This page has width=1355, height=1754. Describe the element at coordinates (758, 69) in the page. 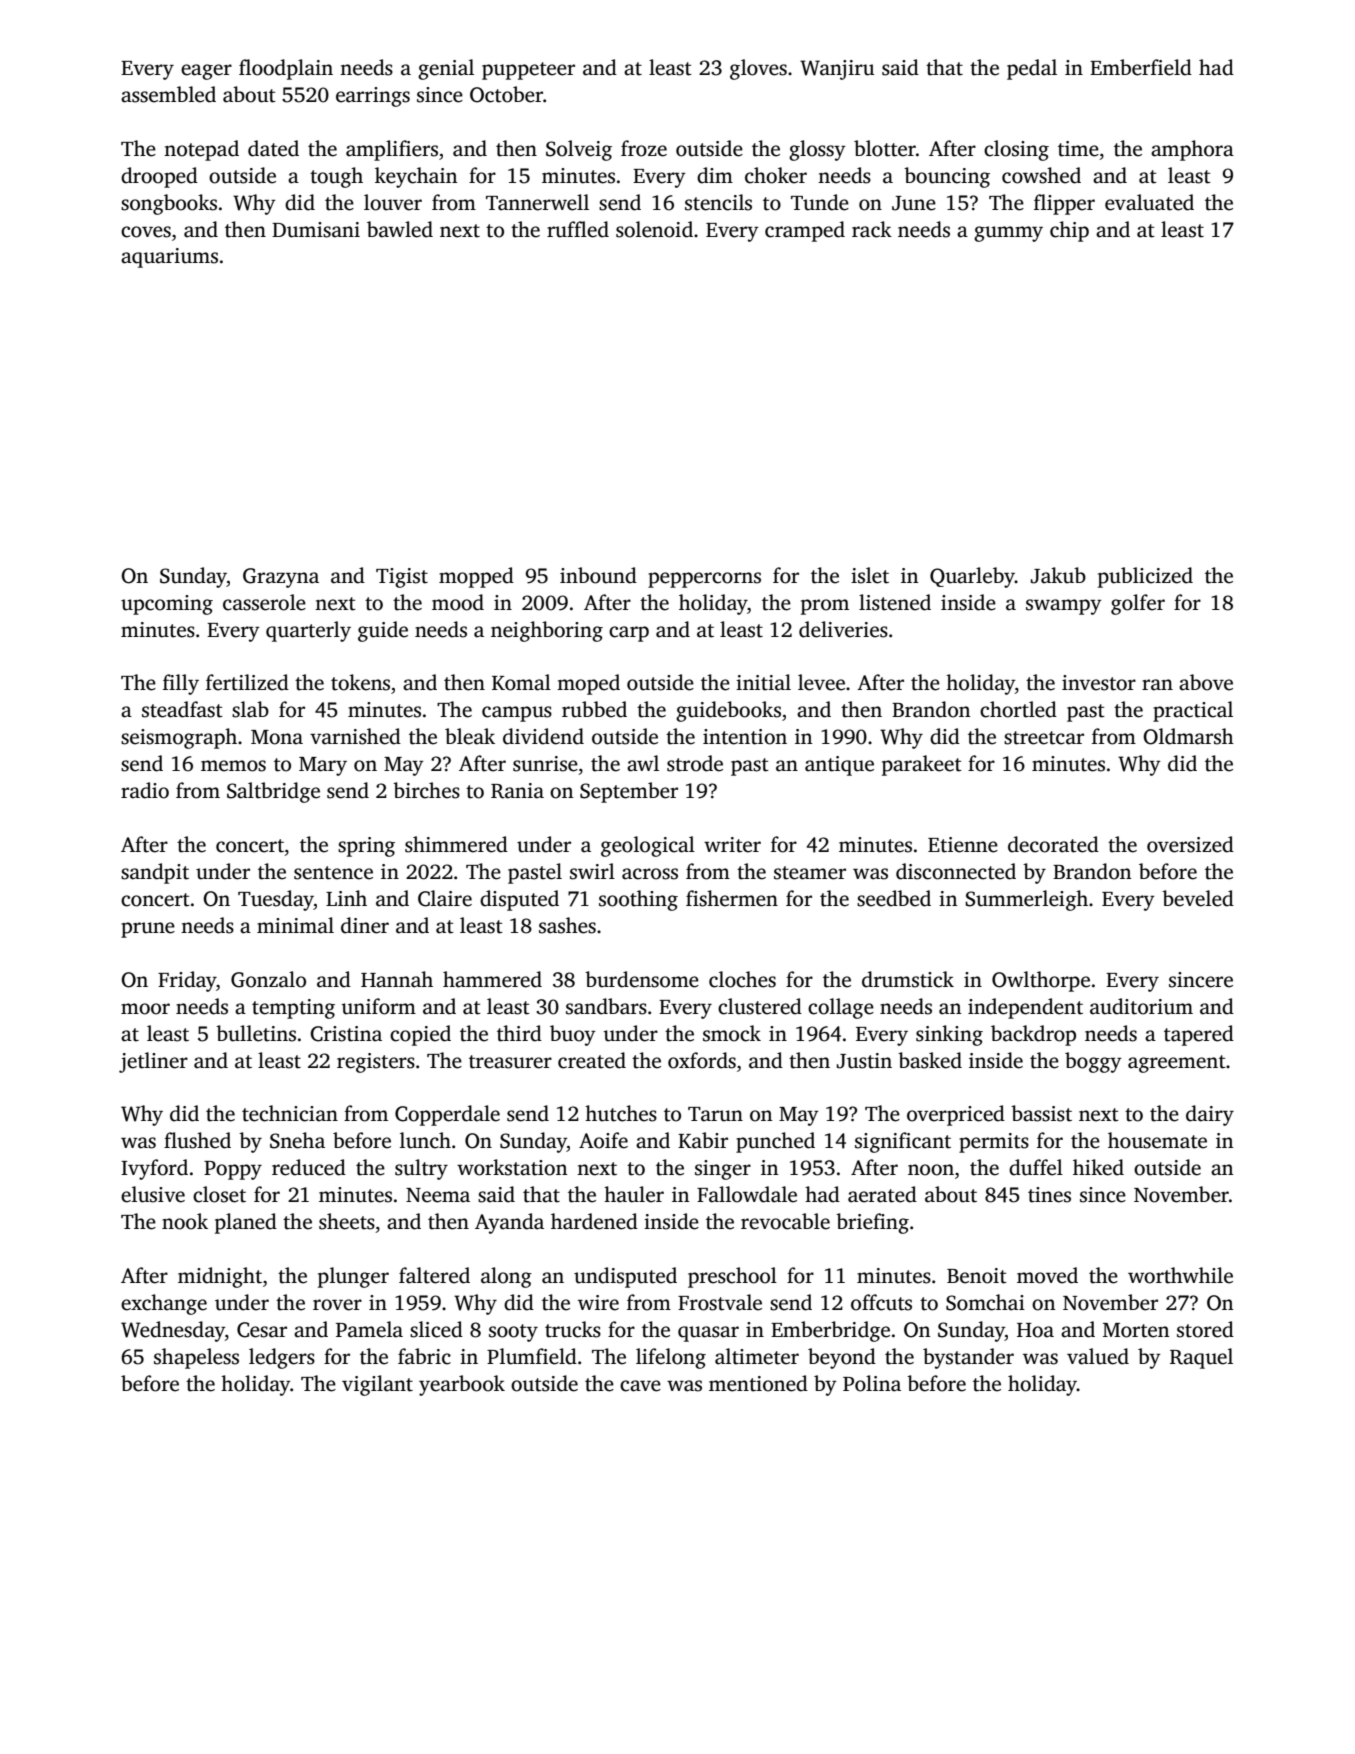

I see `gloves` at that location.
